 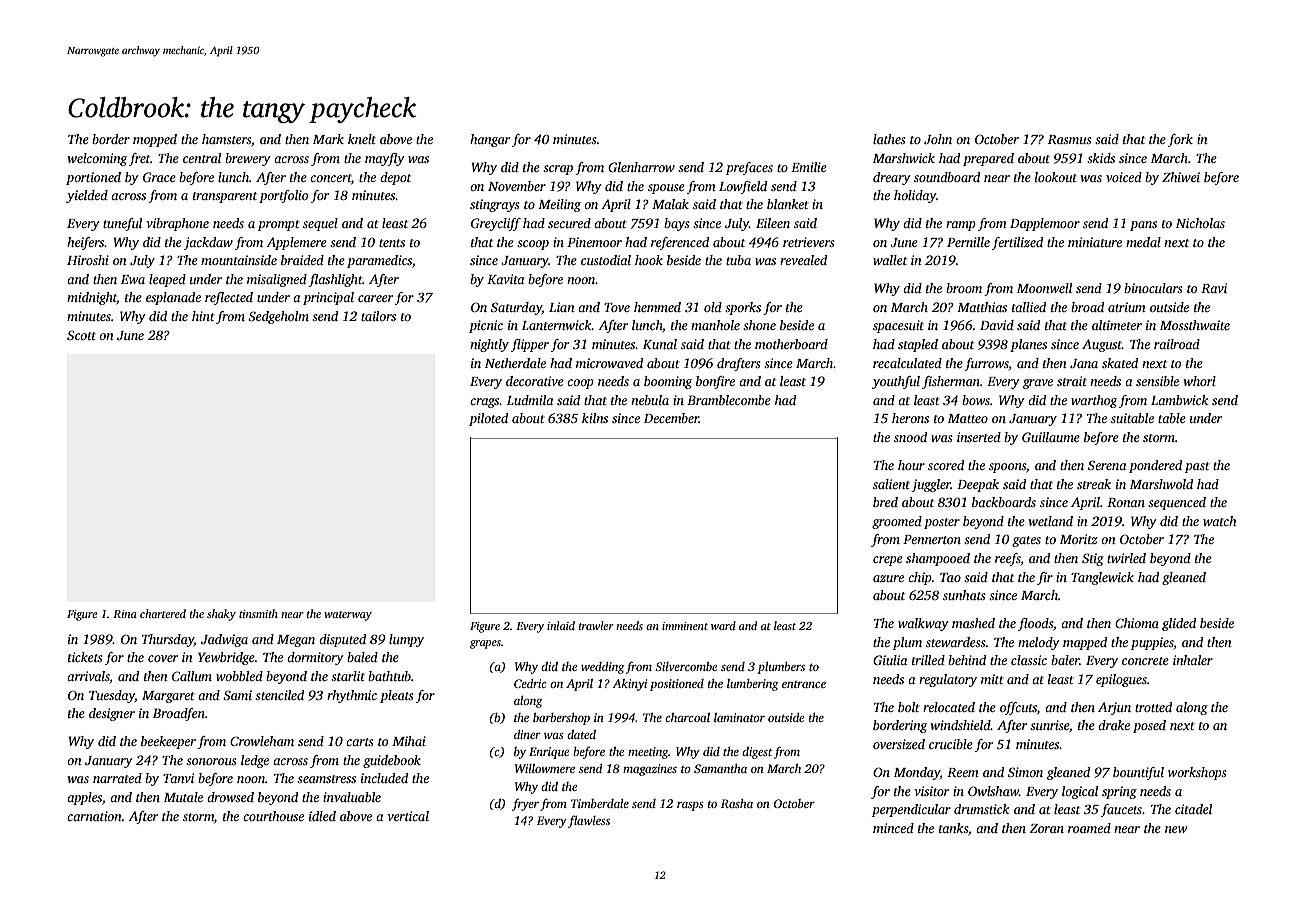 I want to click on welcoming, so click(x=97, y=159).
